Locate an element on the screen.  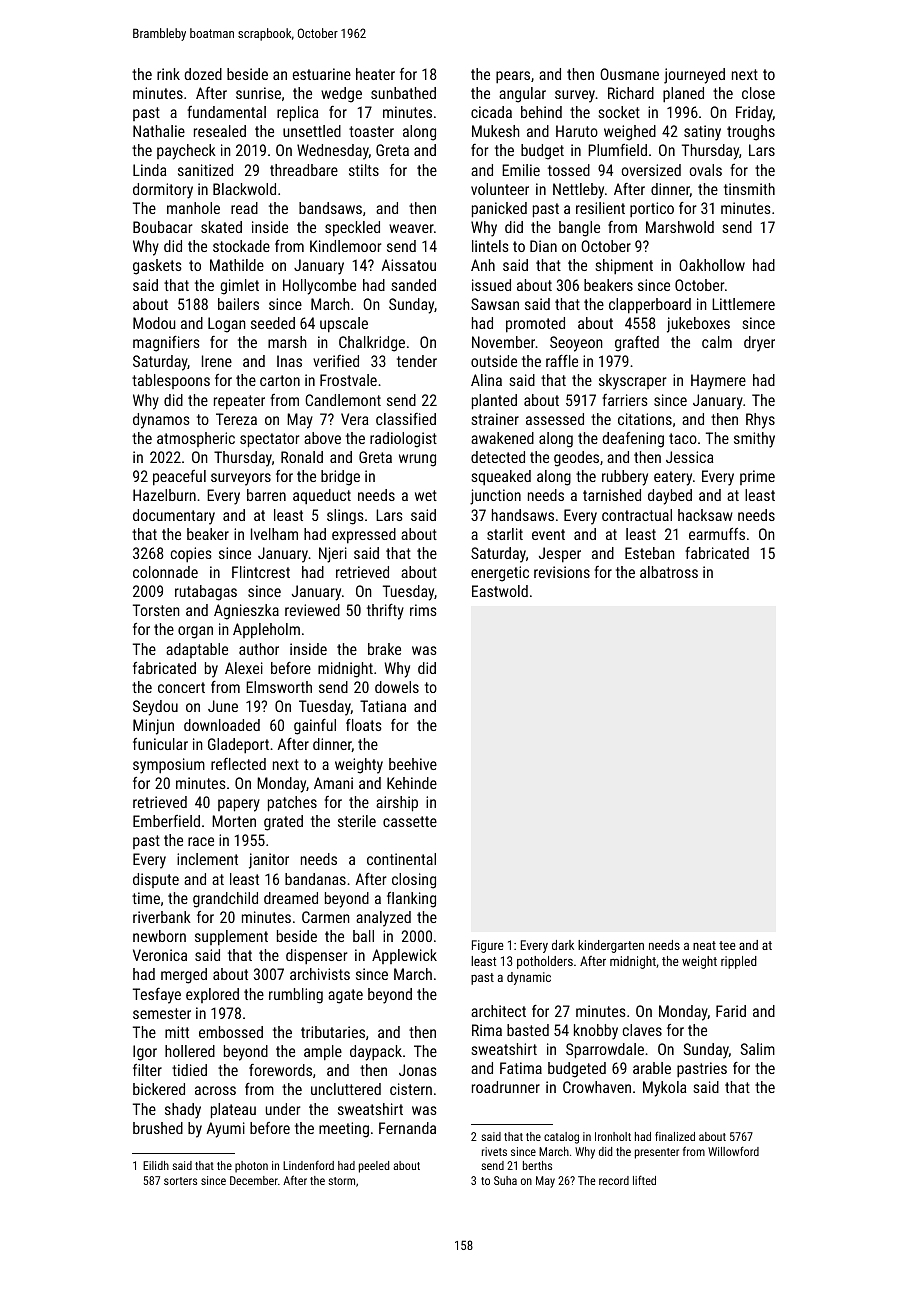
November is located at coordinates (503, 342).
